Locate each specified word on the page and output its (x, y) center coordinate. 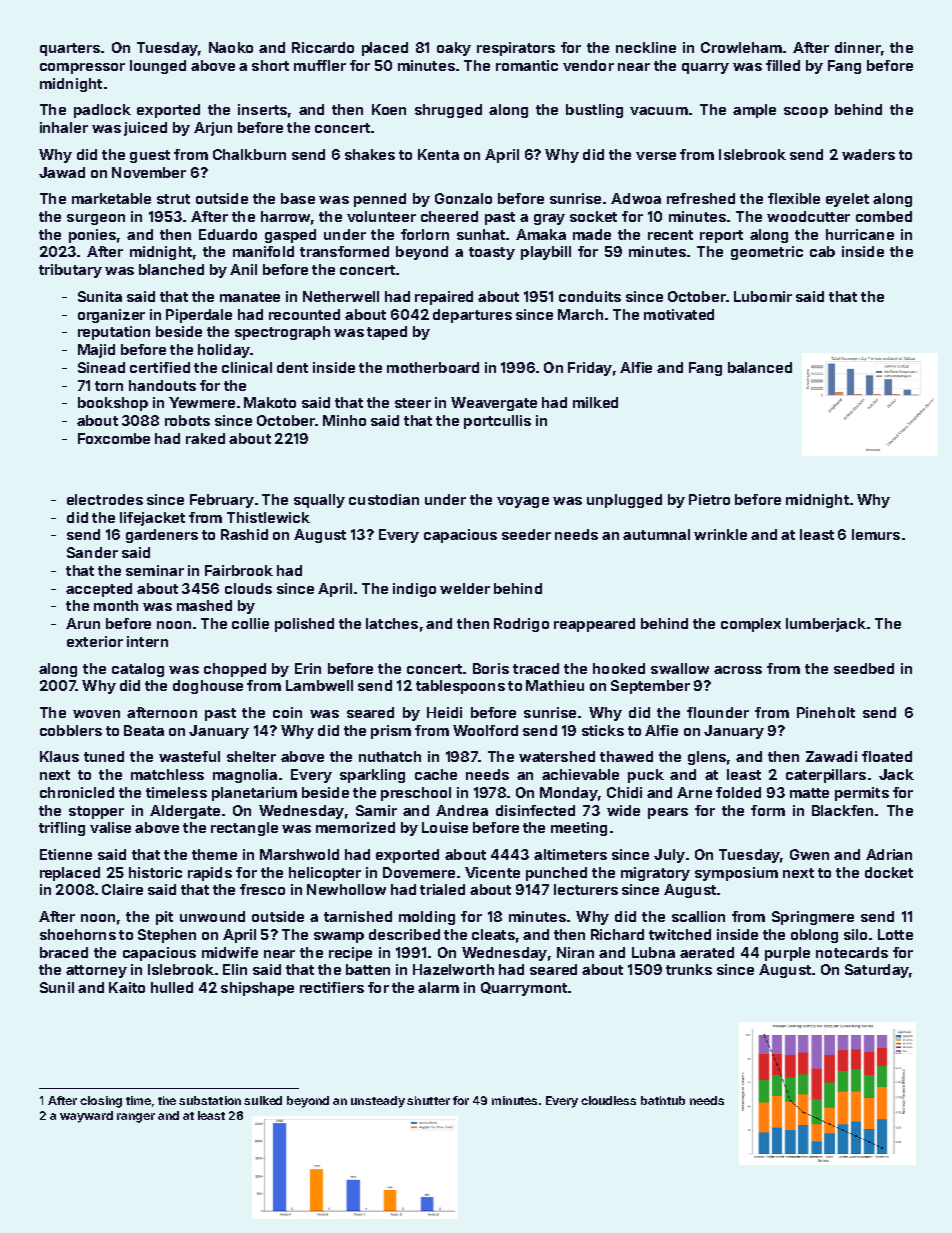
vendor (588, 65)
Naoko (231, 47)
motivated (679, 314)
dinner (857, 47)
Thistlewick (268, 517)
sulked (263, 1100)
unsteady (378, 1102)
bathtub (663, 1100)
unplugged (624, 501)
